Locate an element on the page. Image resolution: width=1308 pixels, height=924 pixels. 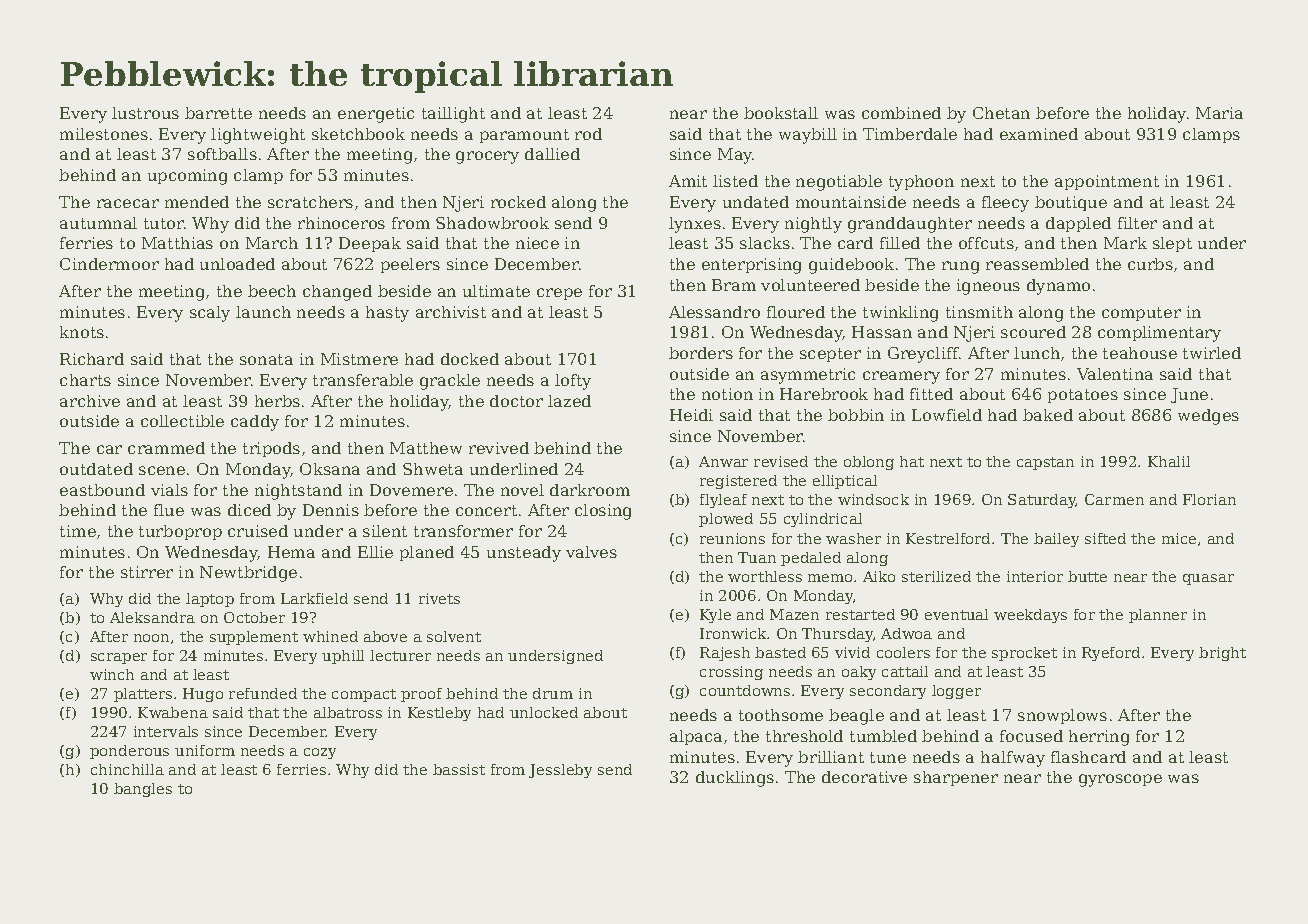
cozy is located at coordinates (320, 753).
